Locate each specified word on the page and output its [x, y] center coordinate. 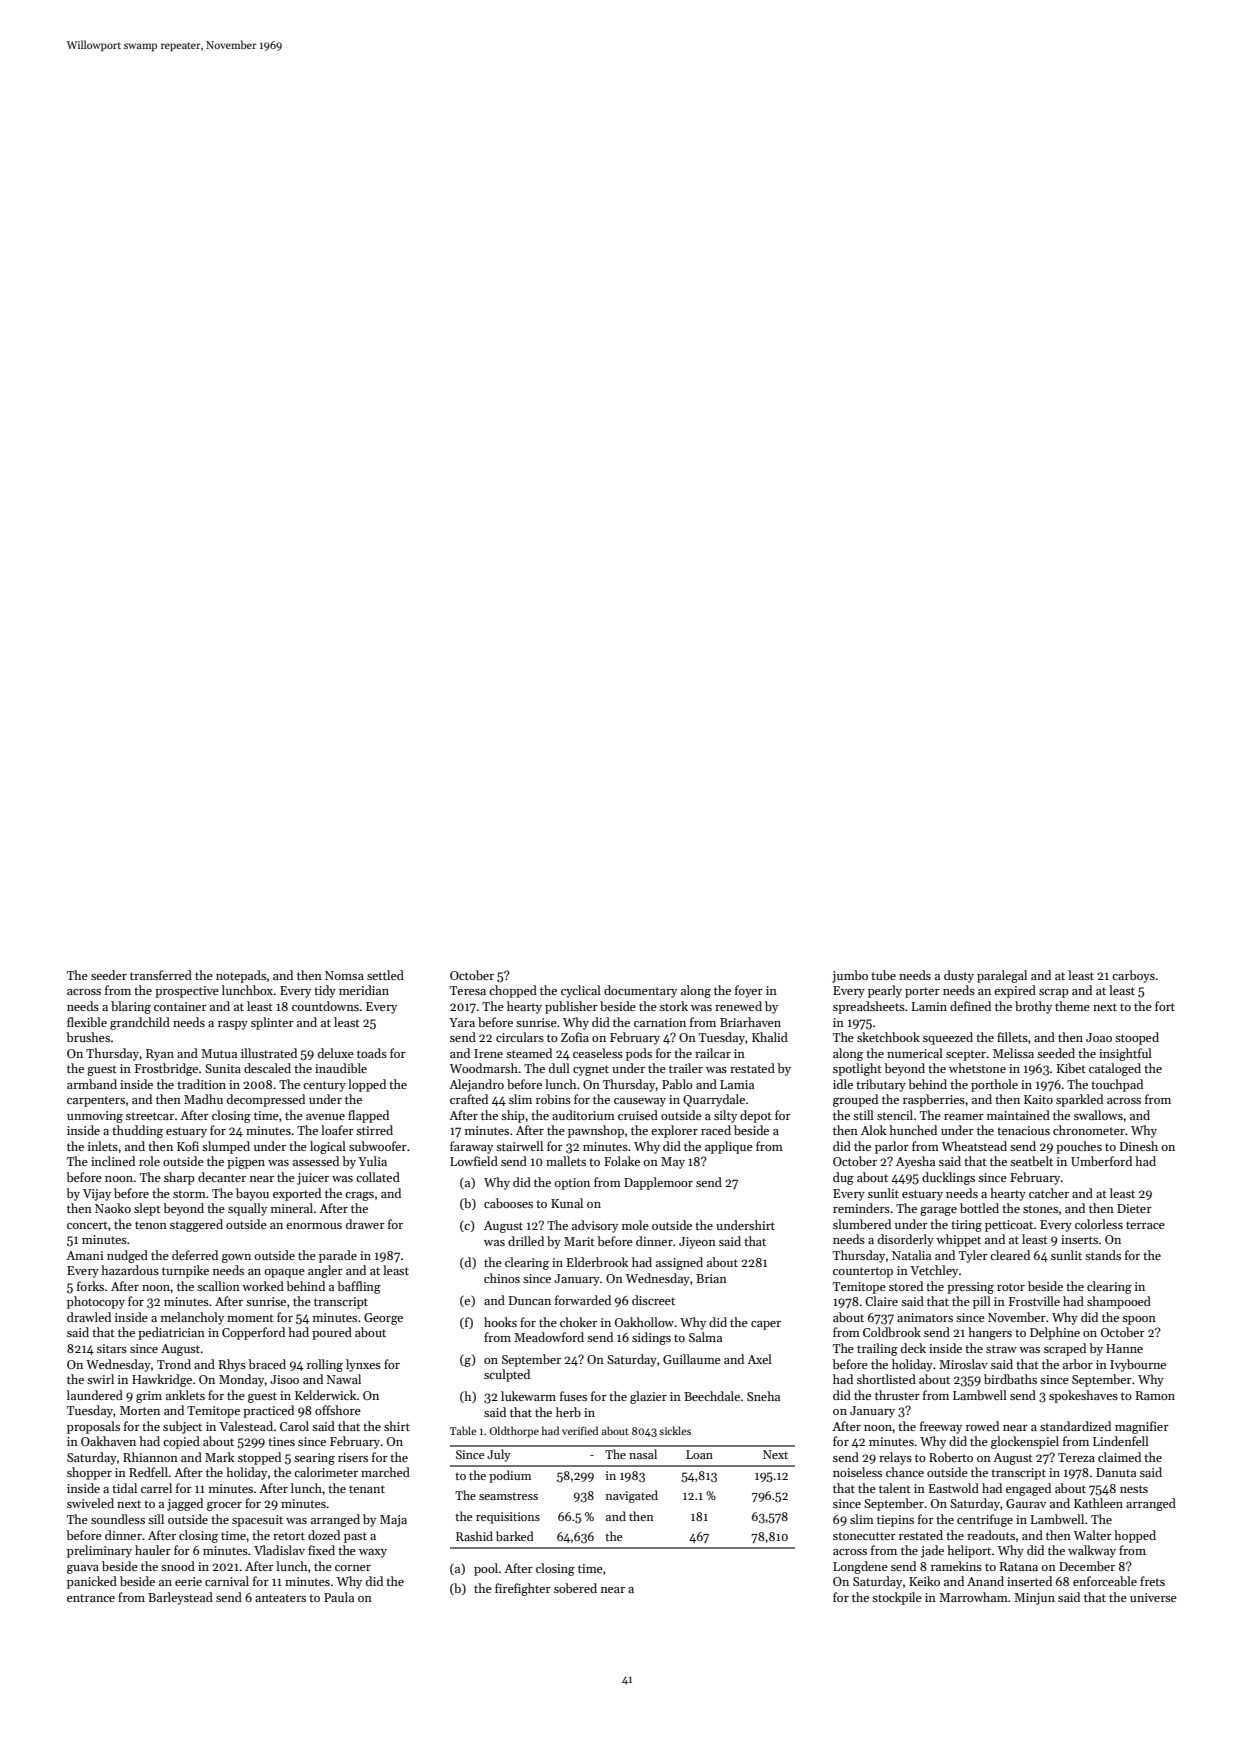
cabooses [508, 1203]
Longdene [860, 1567]
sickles [675, 1430]
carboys [1133, 976]
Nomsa [344, 975]
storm [189, 1194]
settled [385, 975]
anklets [185, 1395]
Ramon [1155, 1395]
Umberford [1101, 1161]
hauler [153, 1550]
